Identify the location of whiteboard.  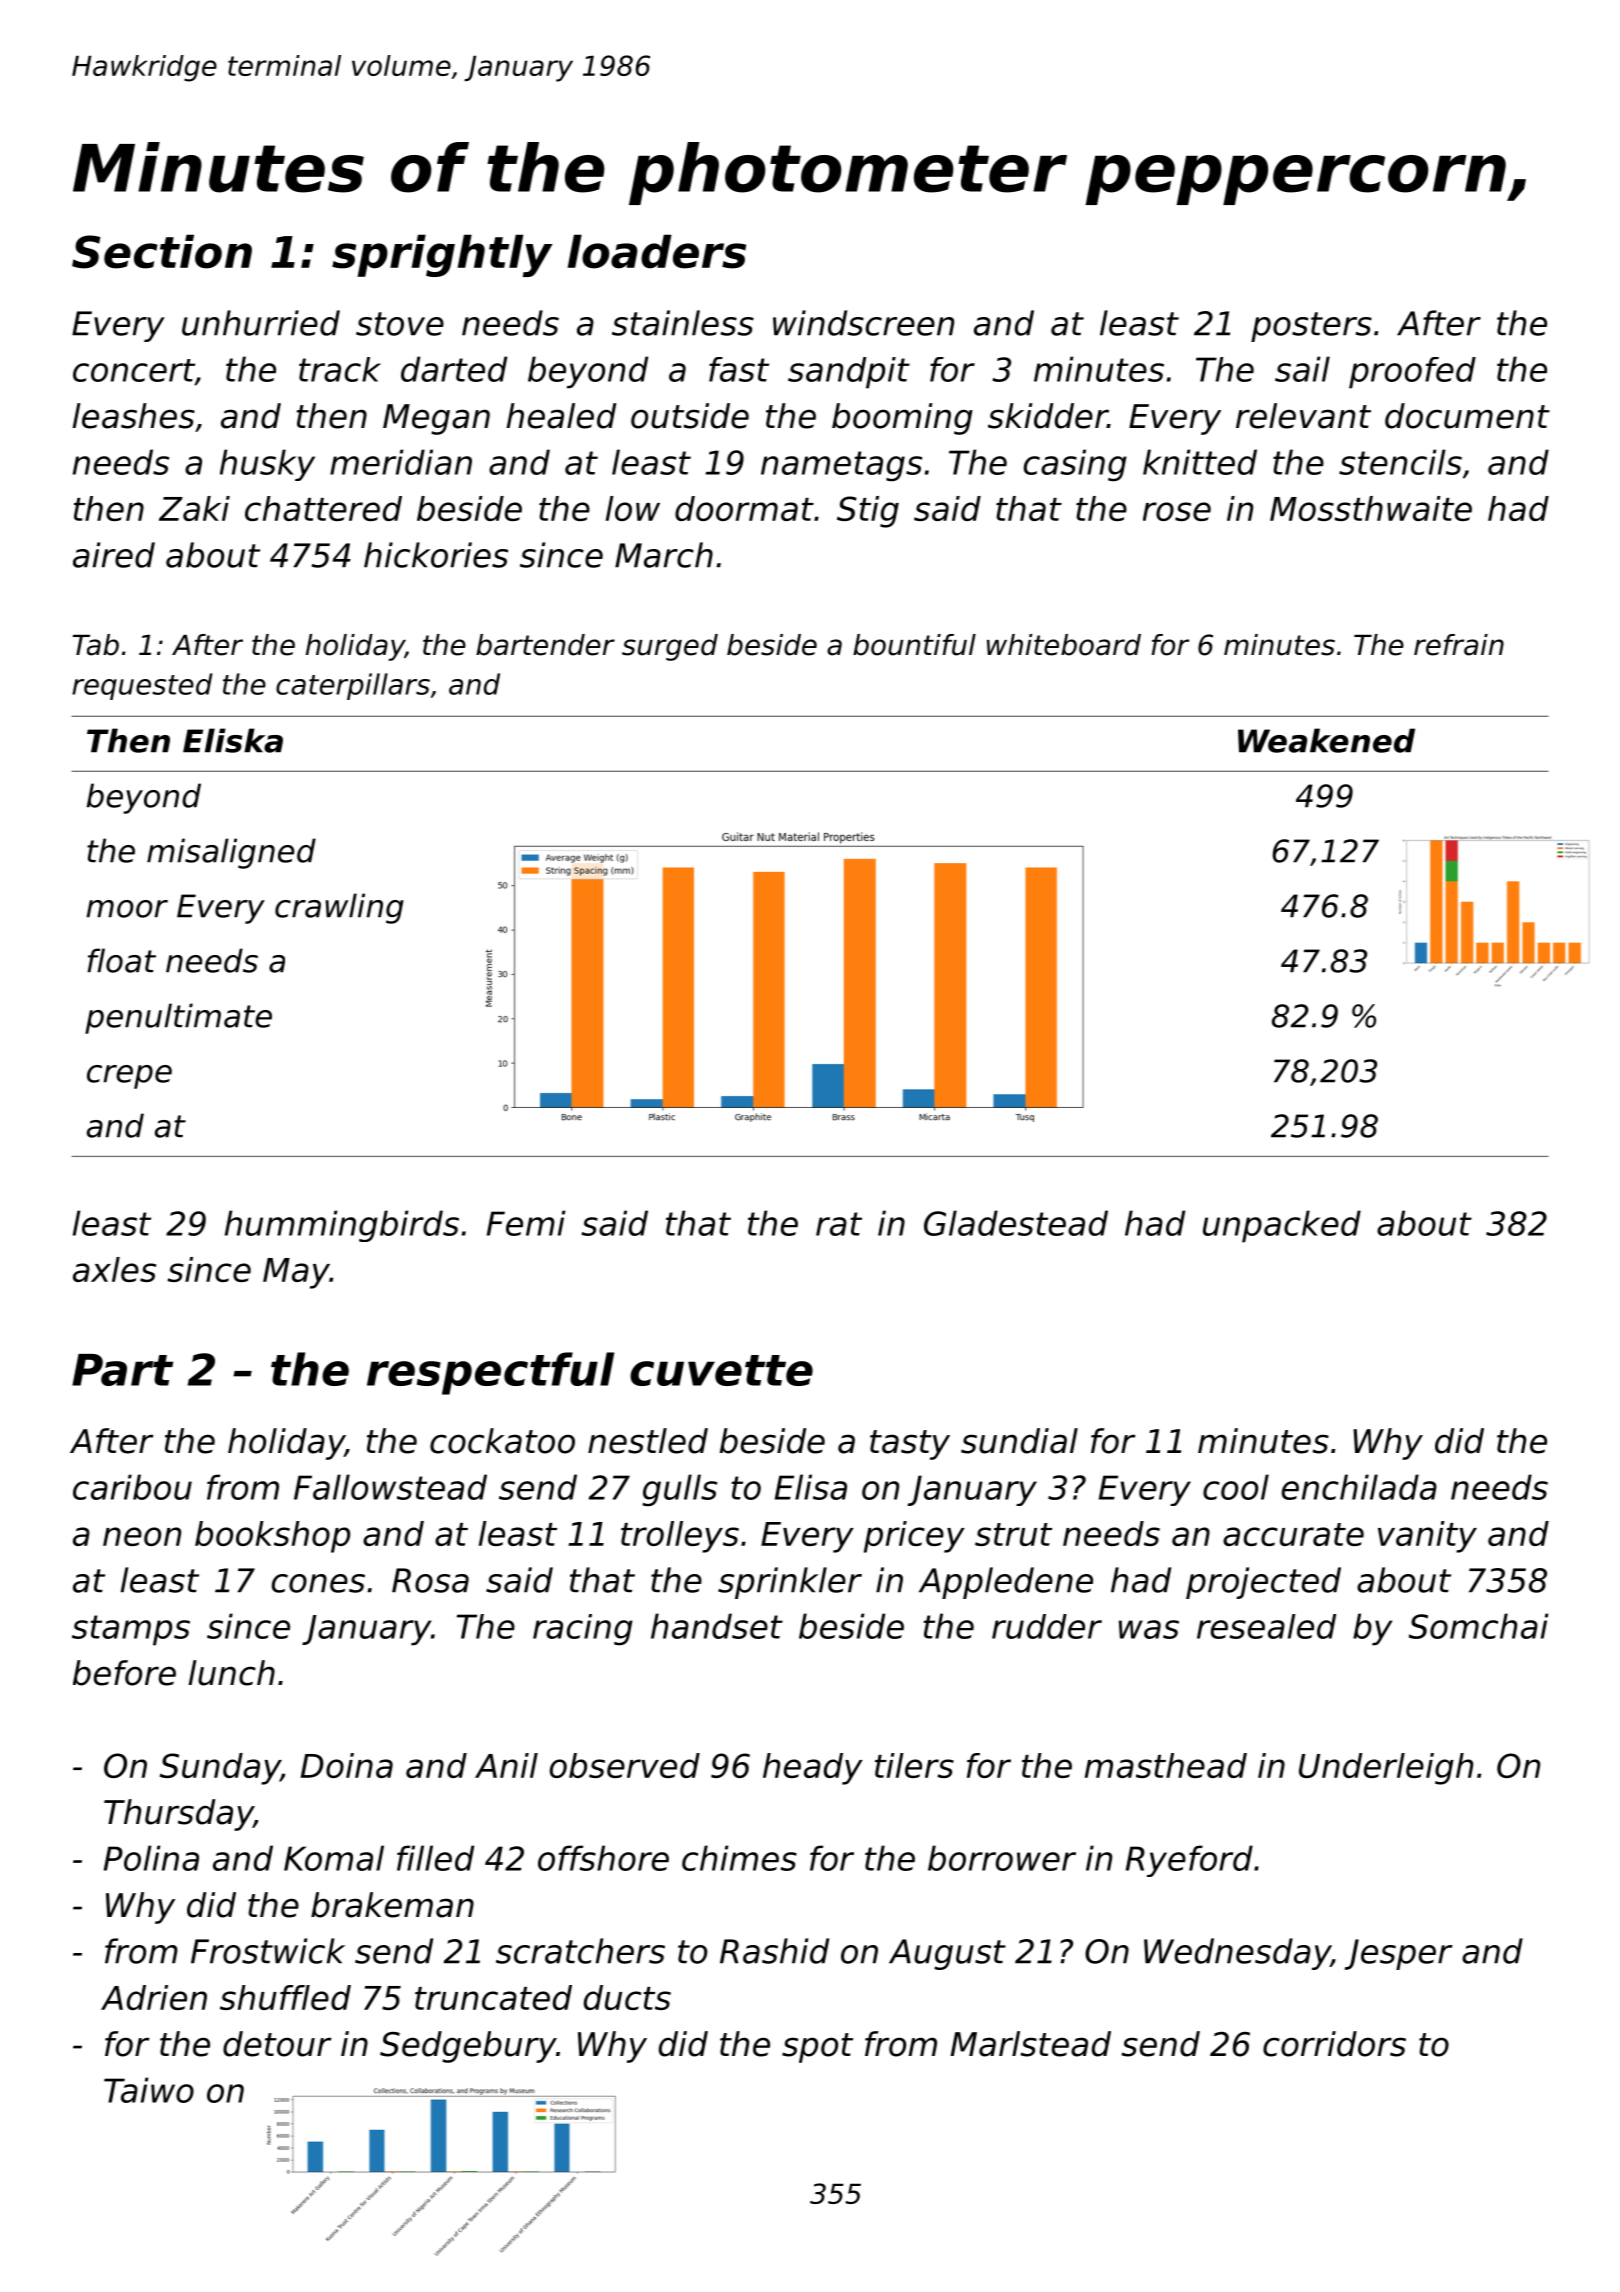
(1064, 645).
